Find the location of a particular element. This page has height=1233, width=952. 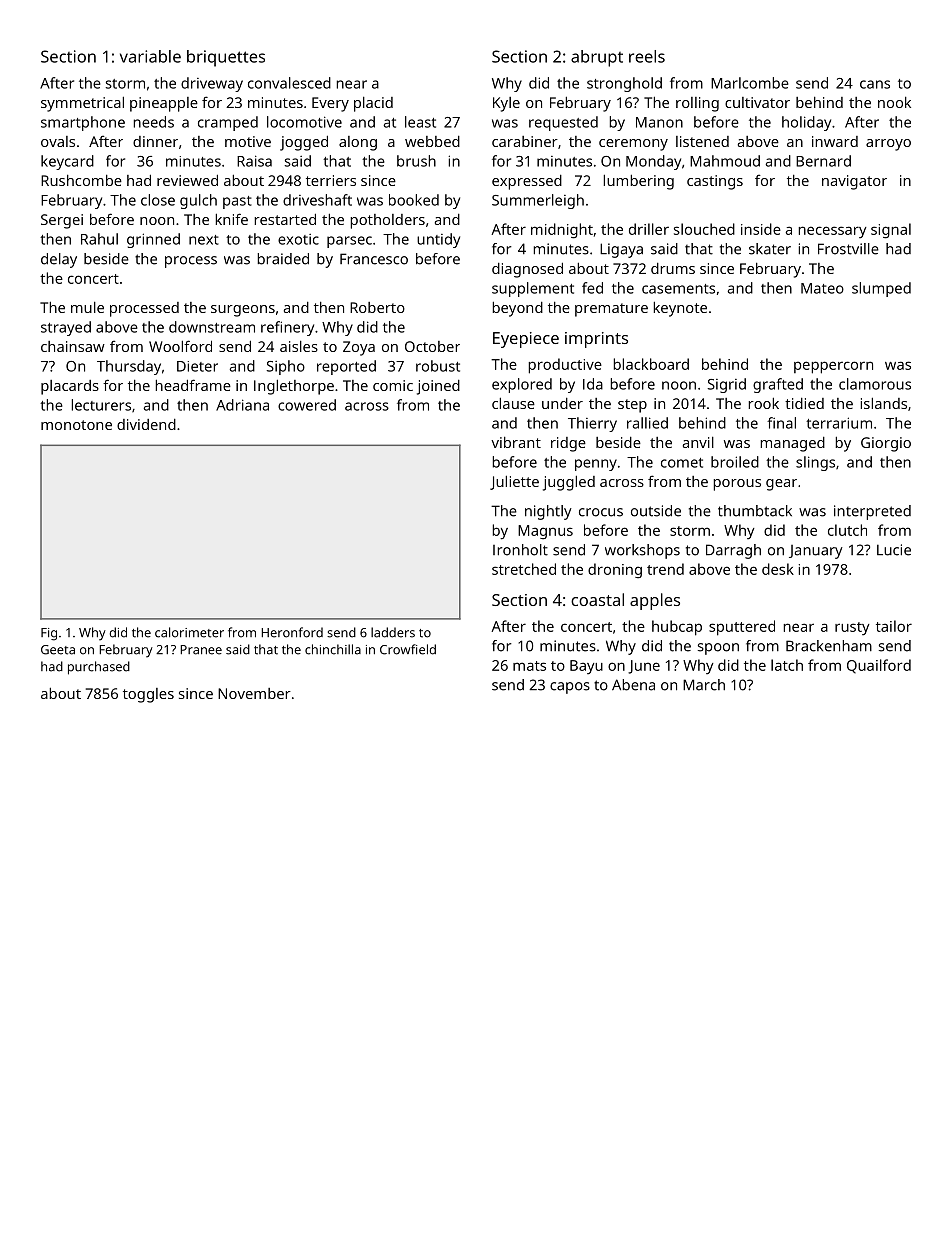

Geeta is located at coordinates (58, 650).
